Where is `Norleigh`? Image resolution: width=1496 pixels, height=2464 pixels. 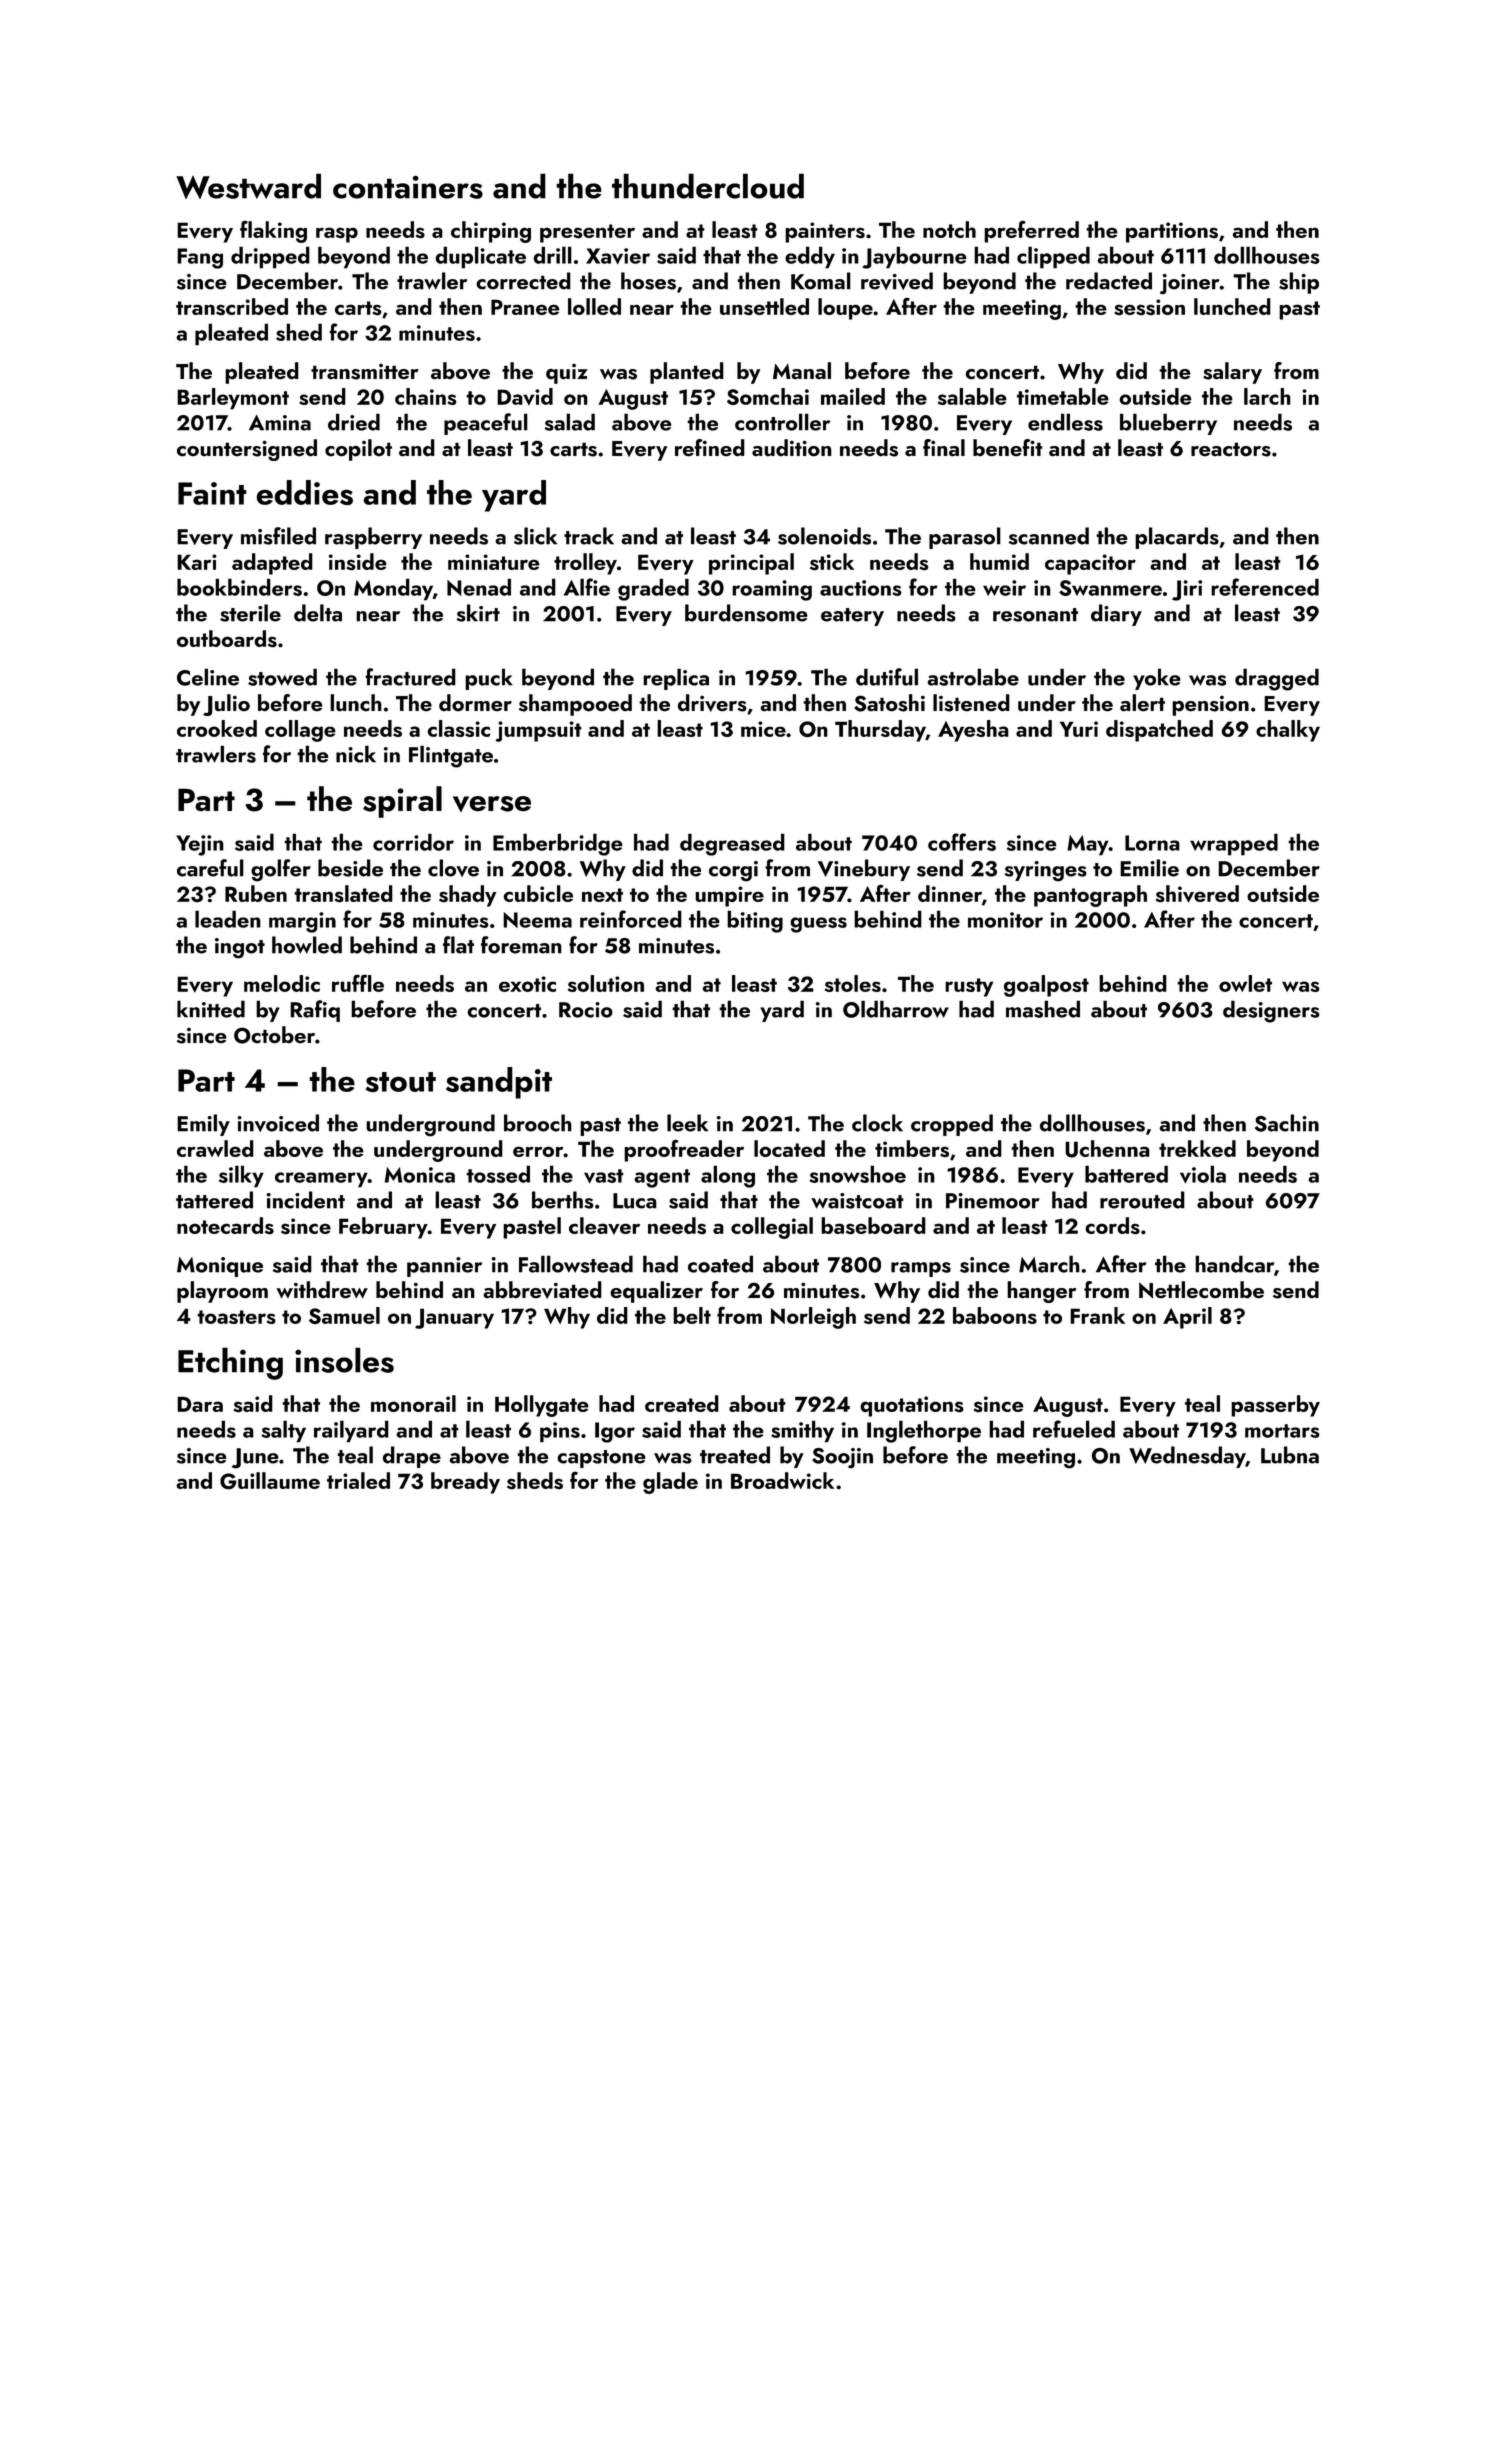
Norleigh is located at coordinates (813, 1318).
